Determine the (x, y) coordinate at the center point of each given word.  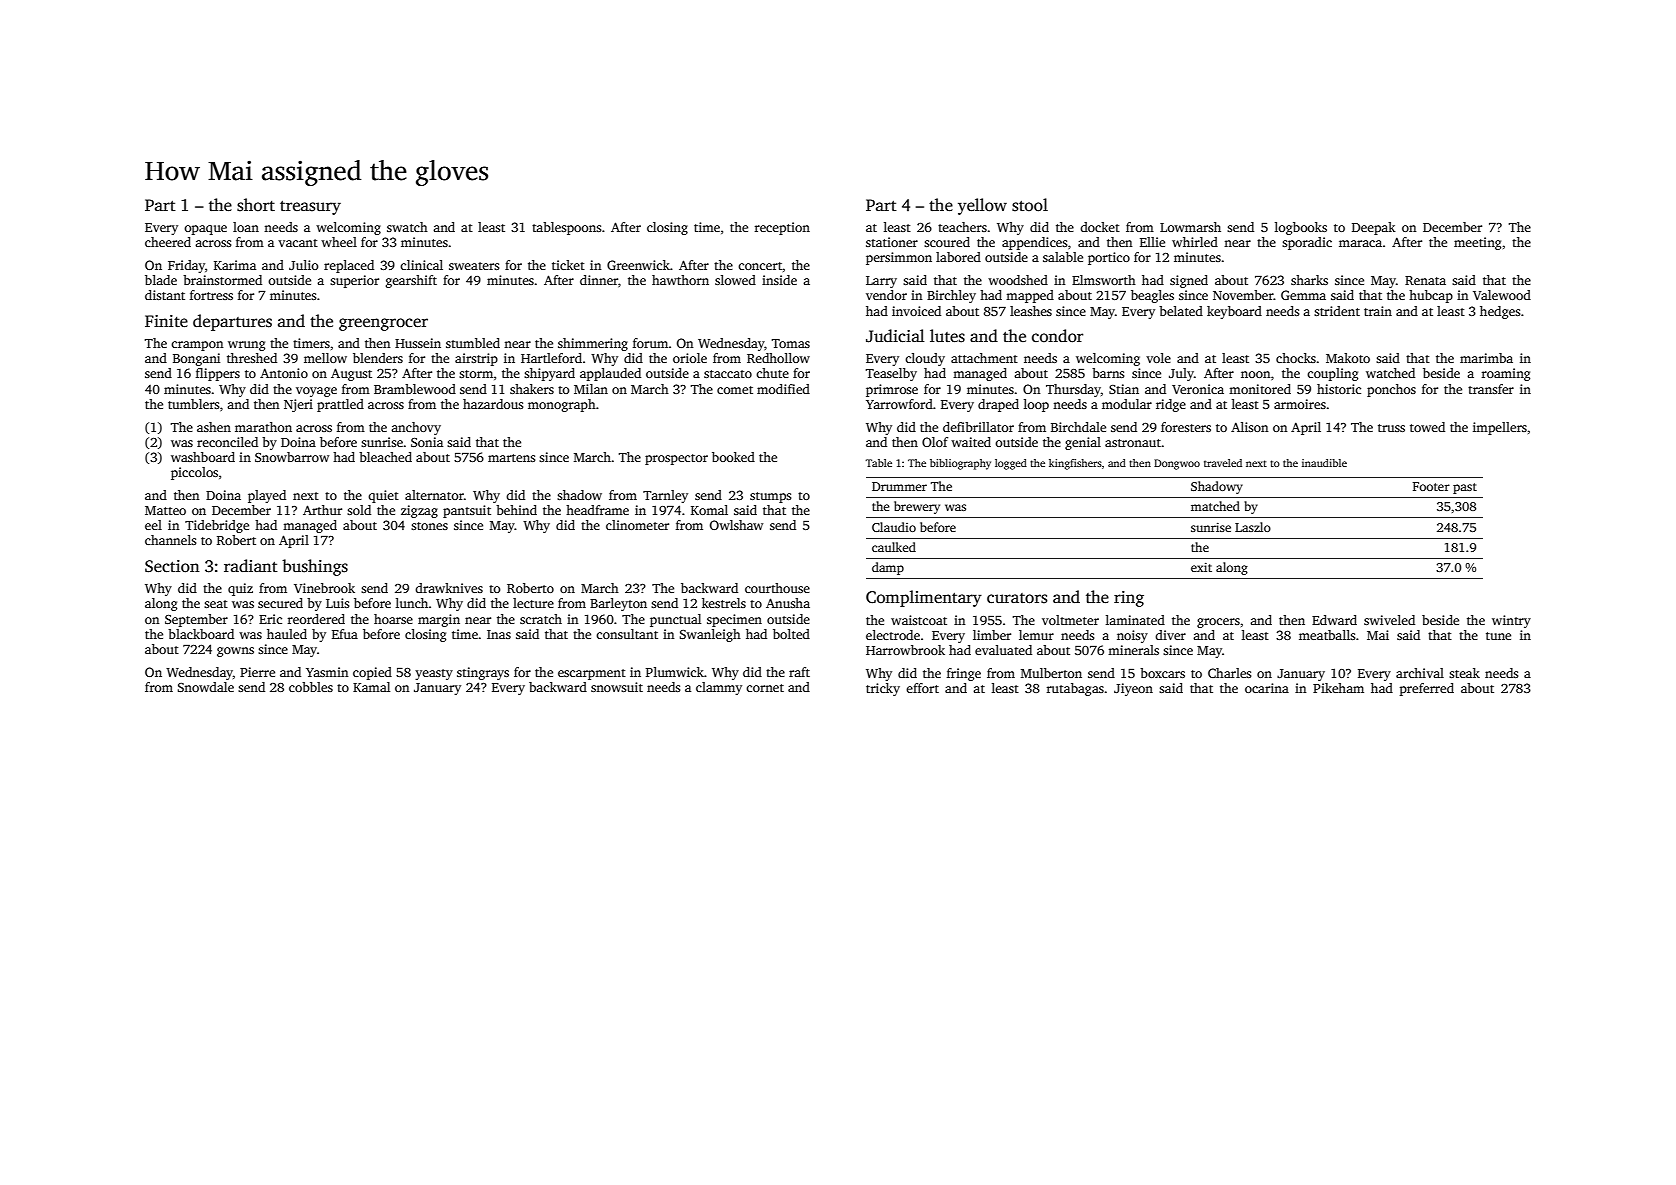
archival (1420, 673)
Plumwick (675, 672)
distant (165, 295)
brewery (917, 507)
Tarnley (665, 496)
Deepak (1374, 228)
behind (516, 510)
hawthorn (680, 280)
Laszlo (1253, 527)
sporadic (1307, 243)
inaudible (1324, 463)
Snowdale (206, 687)
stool (1030, 205)
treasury (310, 208)
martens (512, 458)
